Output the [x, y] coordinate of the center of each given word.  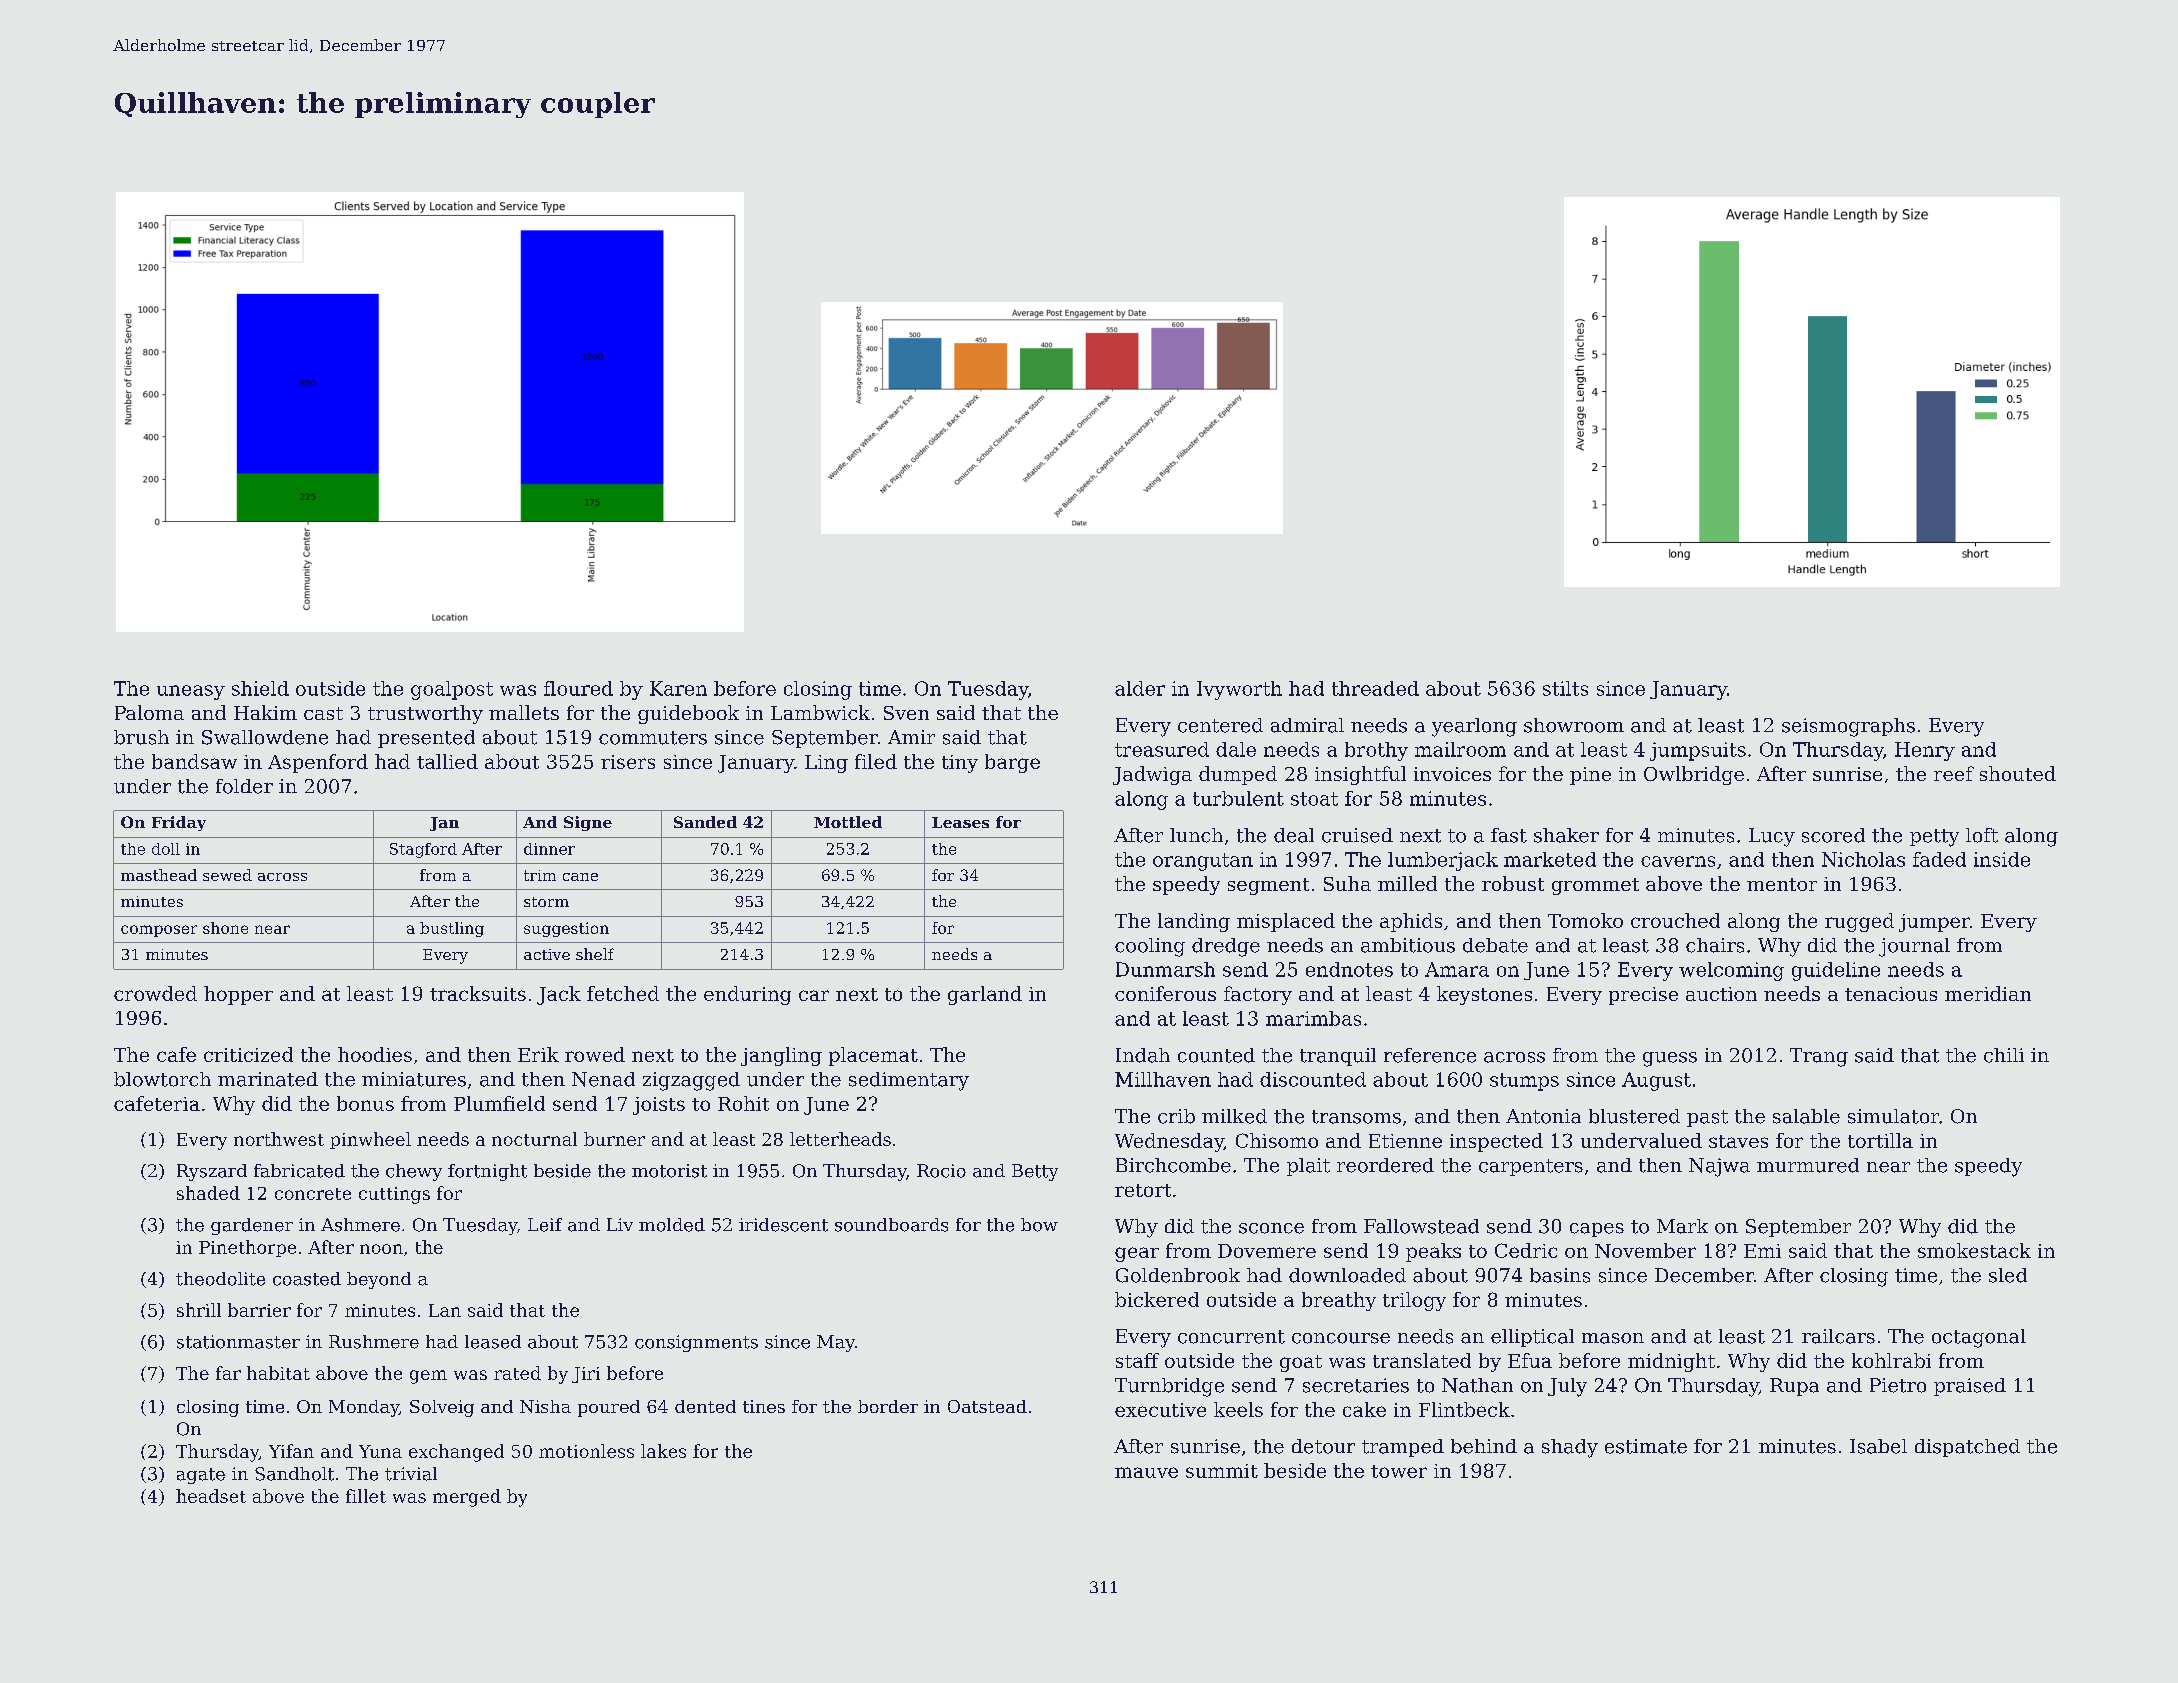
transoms [1356, 1117]
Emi [1762, 1251]
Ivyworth [1239, 690]
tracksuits [478, 993]
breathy [1339, 1301]
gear [1137, 1254]
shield [260, 688]
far [228, 1373]
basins [1560, 1275]
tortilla [1880, 1140]
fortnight [487, 1172]
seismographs [1848, 727]
